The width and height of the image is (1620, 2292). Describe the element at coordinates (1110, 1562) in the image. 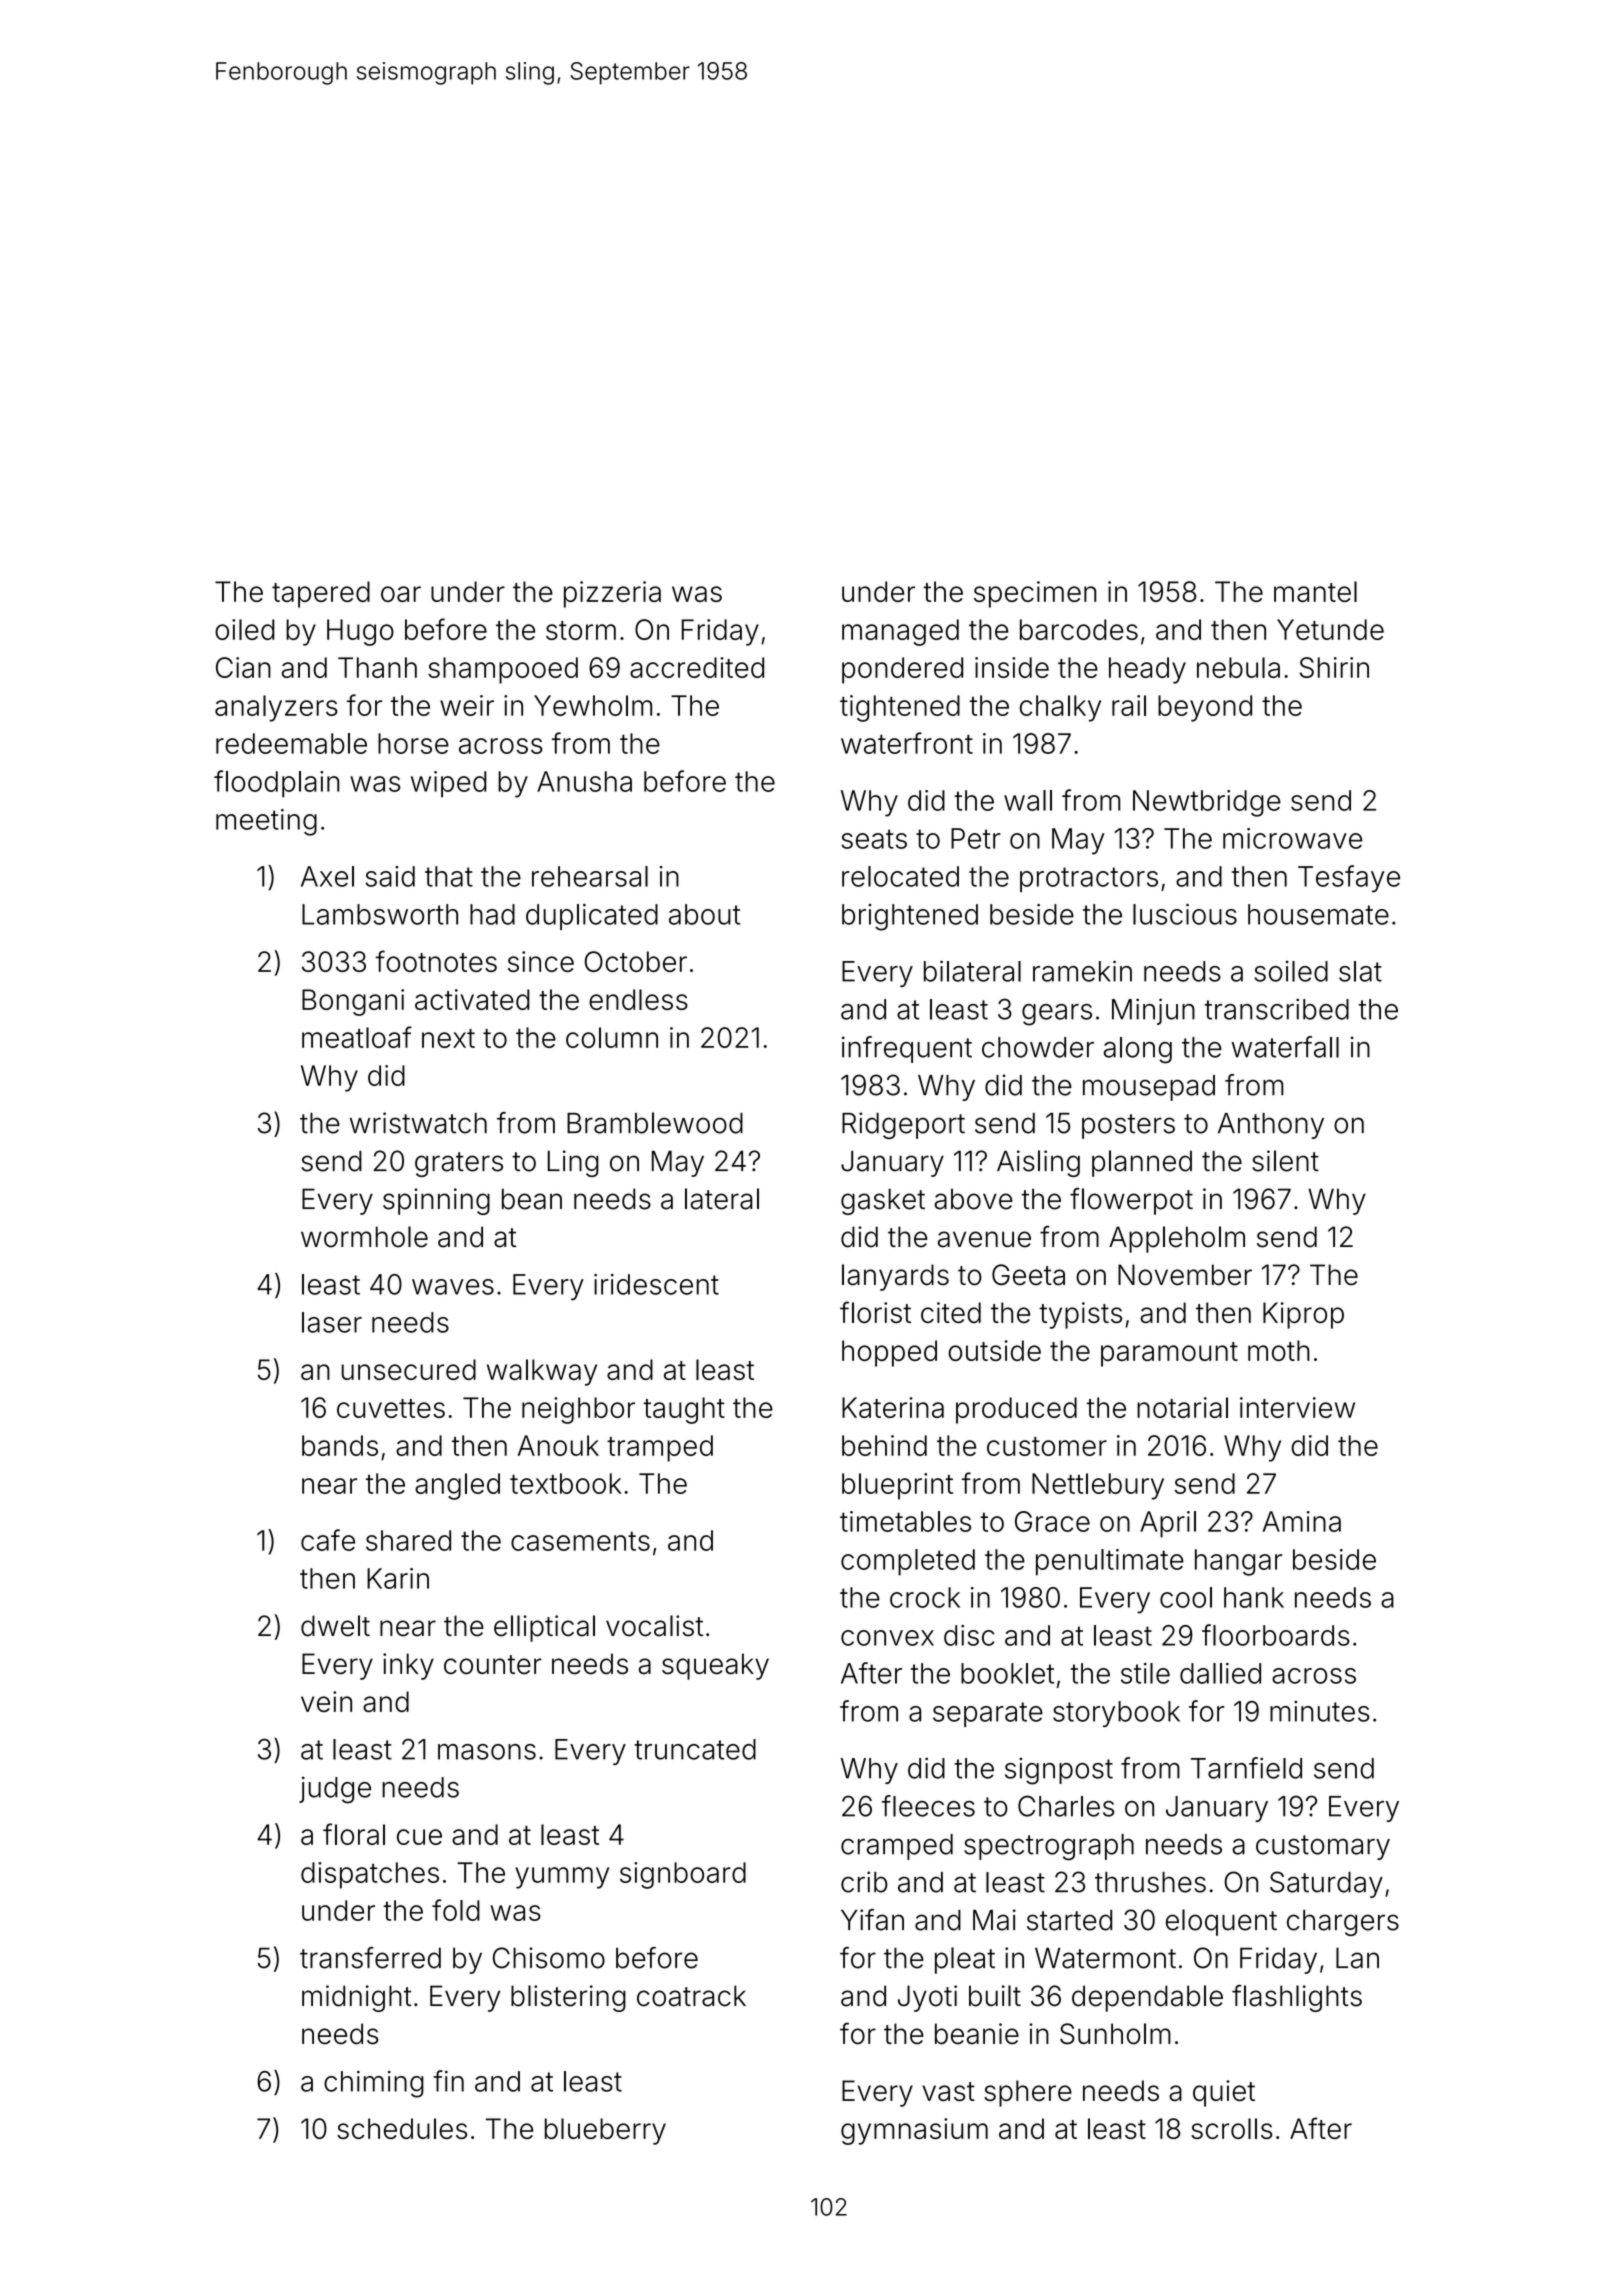

I see `penultimate` at that location.
